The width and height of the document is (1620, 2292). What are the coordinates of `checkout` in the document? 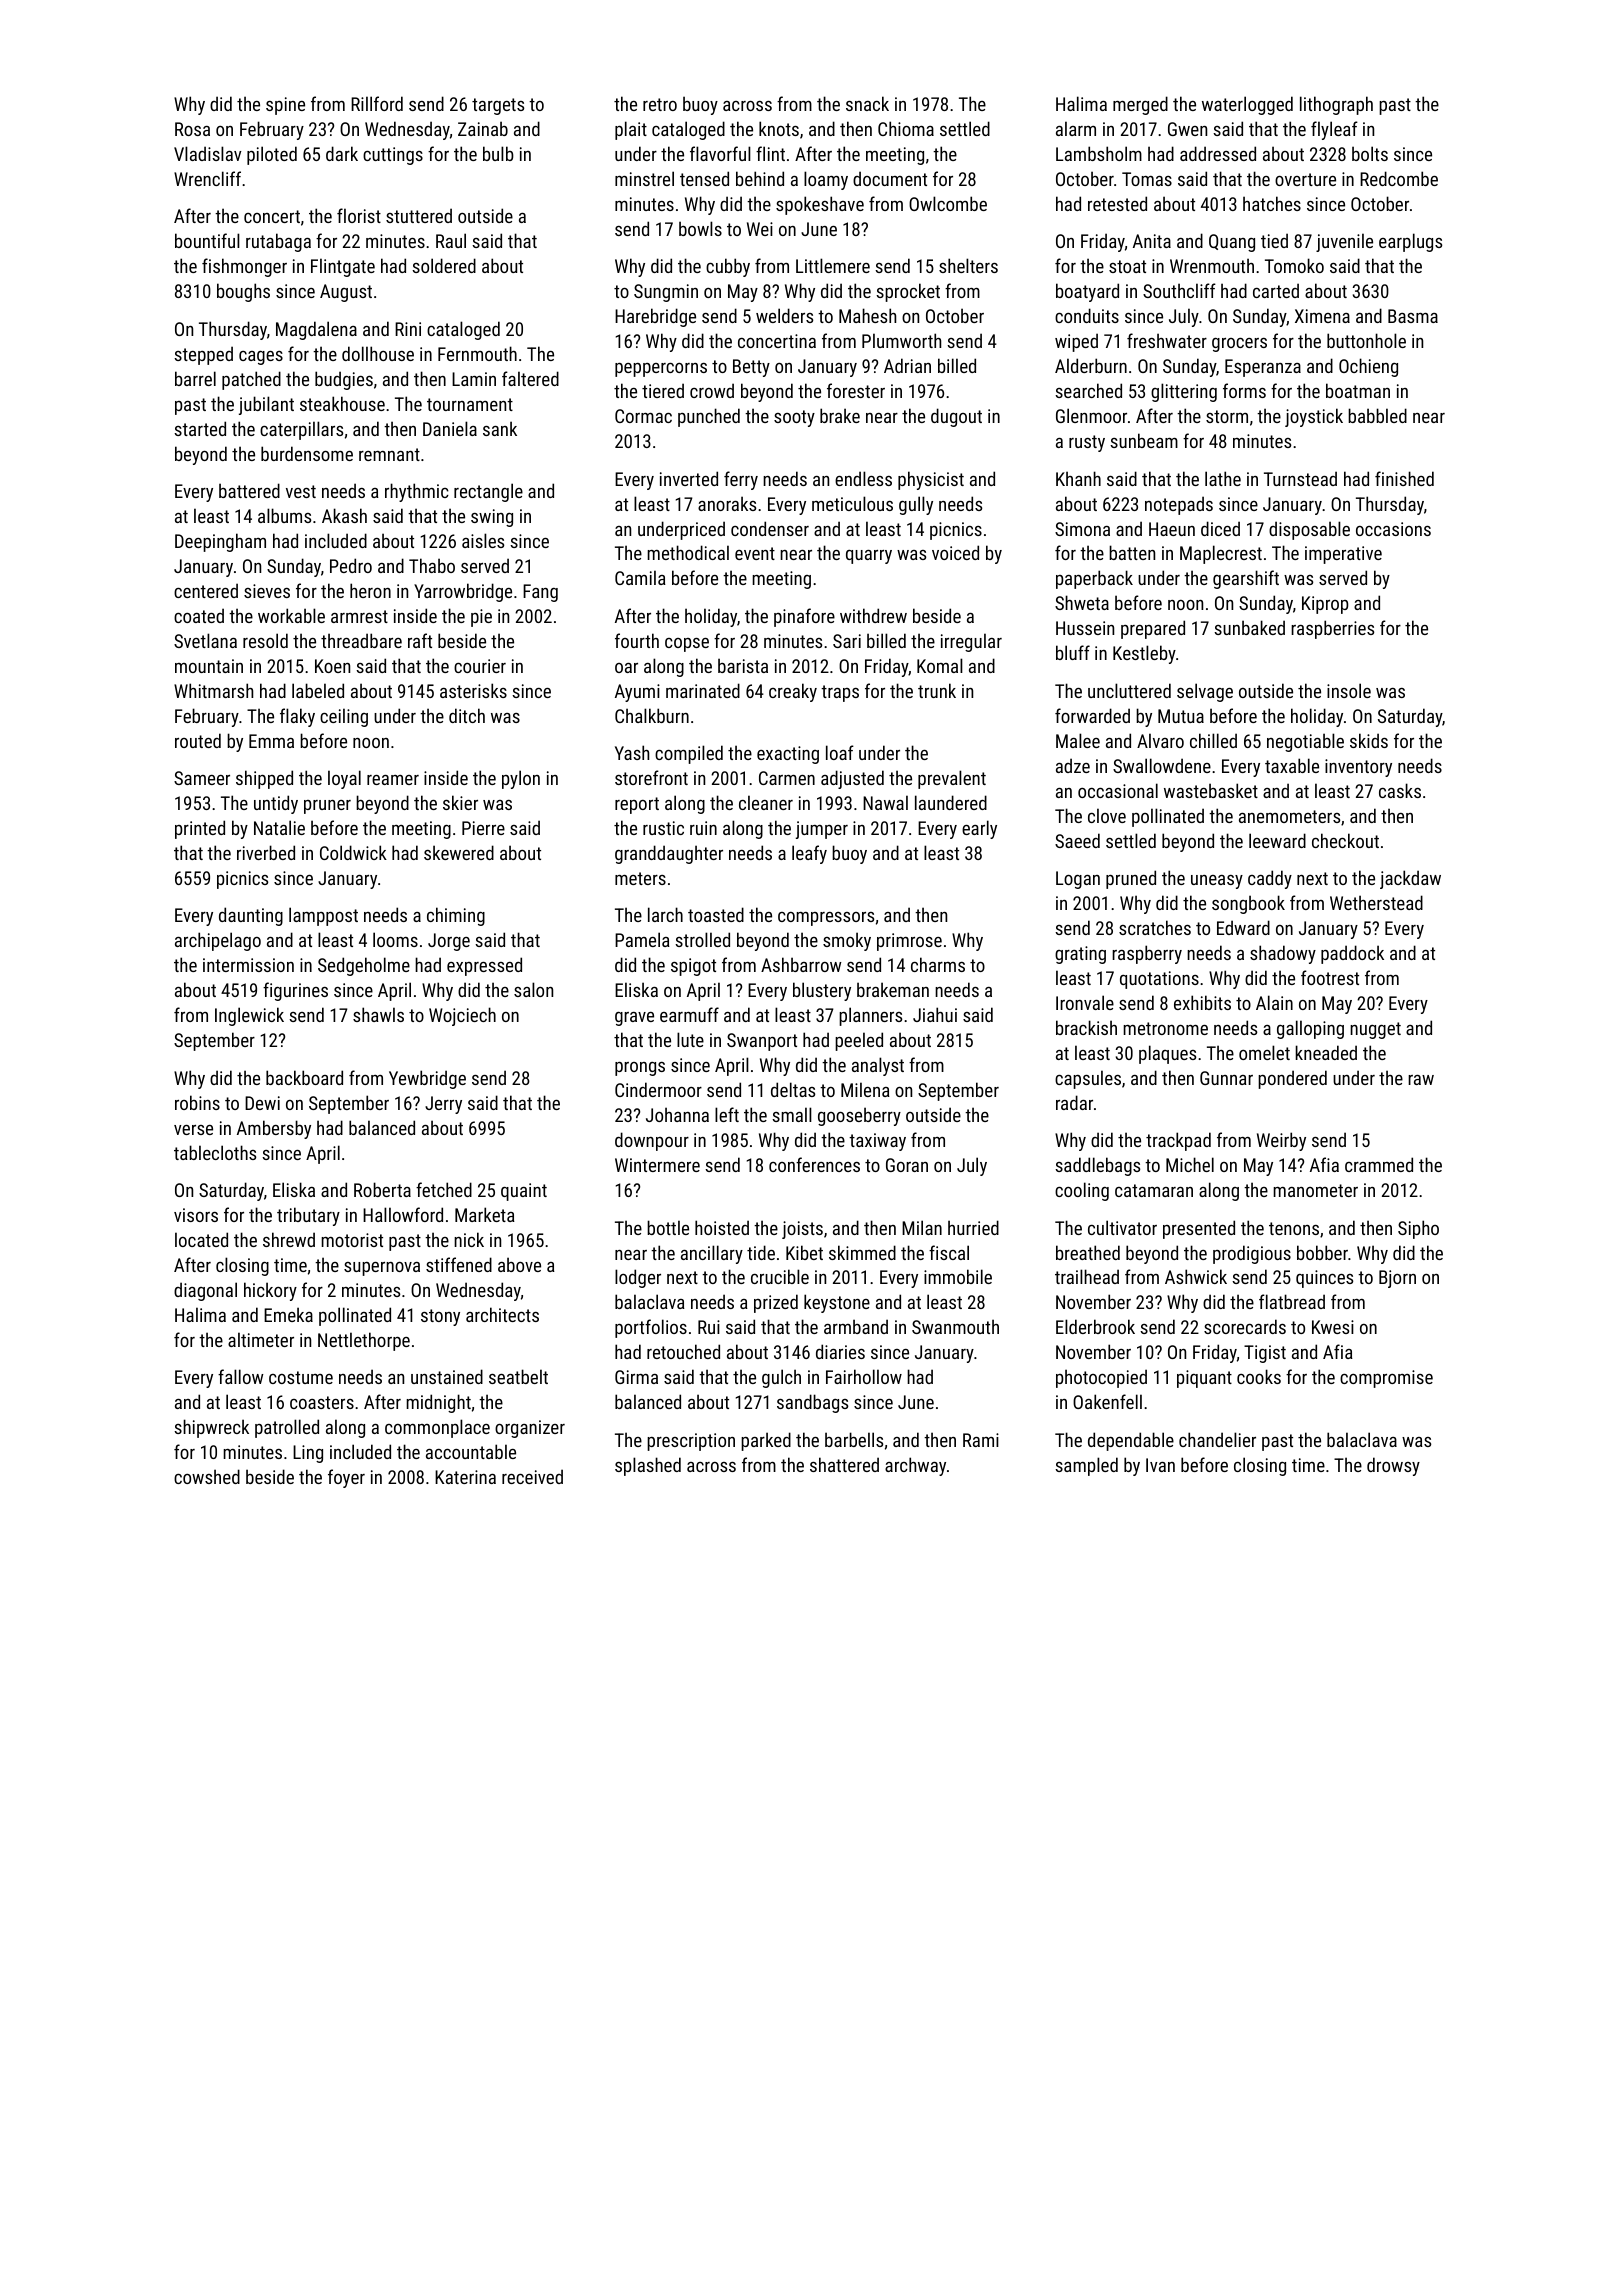 It's located at (1345, 840).
